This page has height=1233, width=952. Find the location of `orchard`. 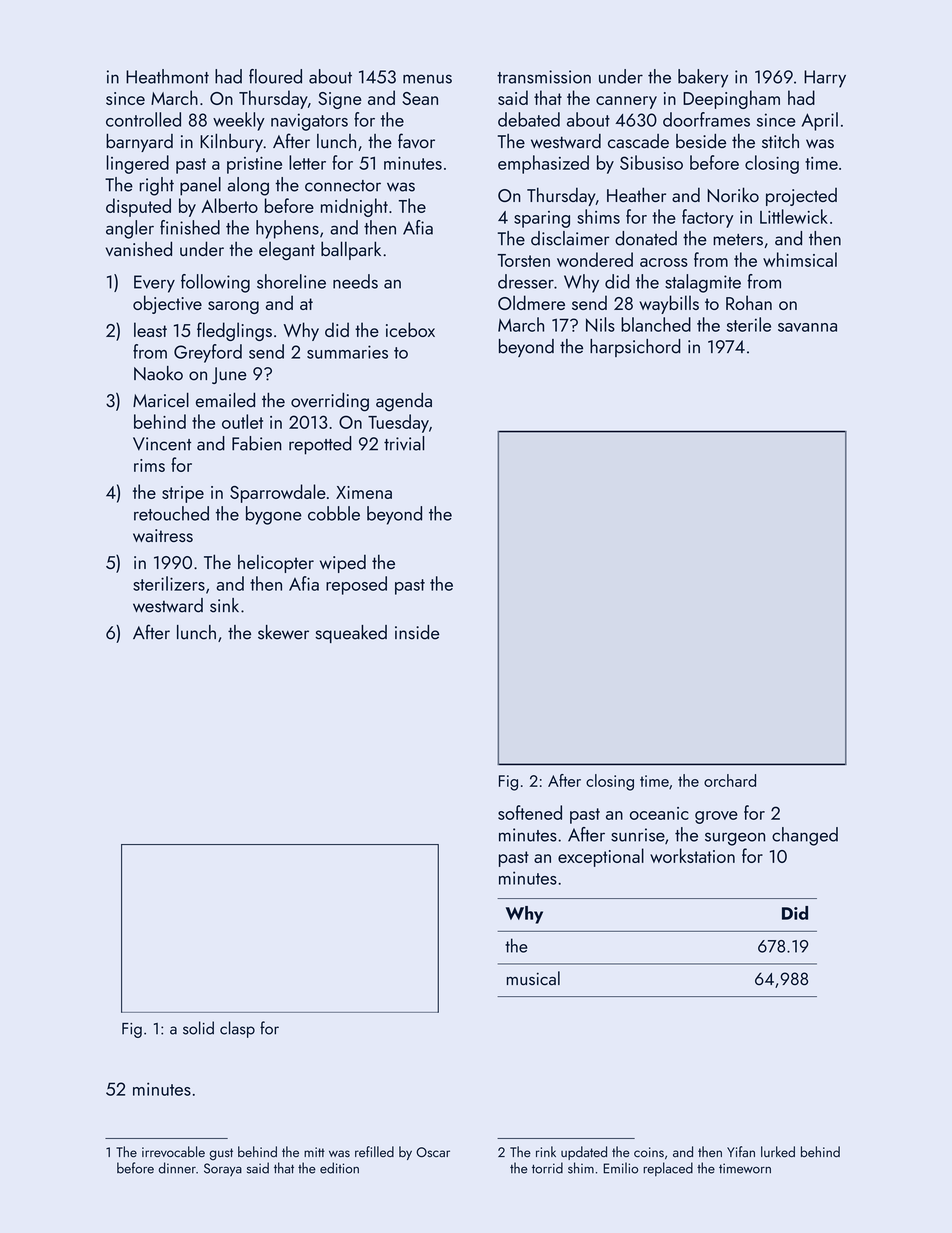

orchard is located at coordinates (730, 780).
